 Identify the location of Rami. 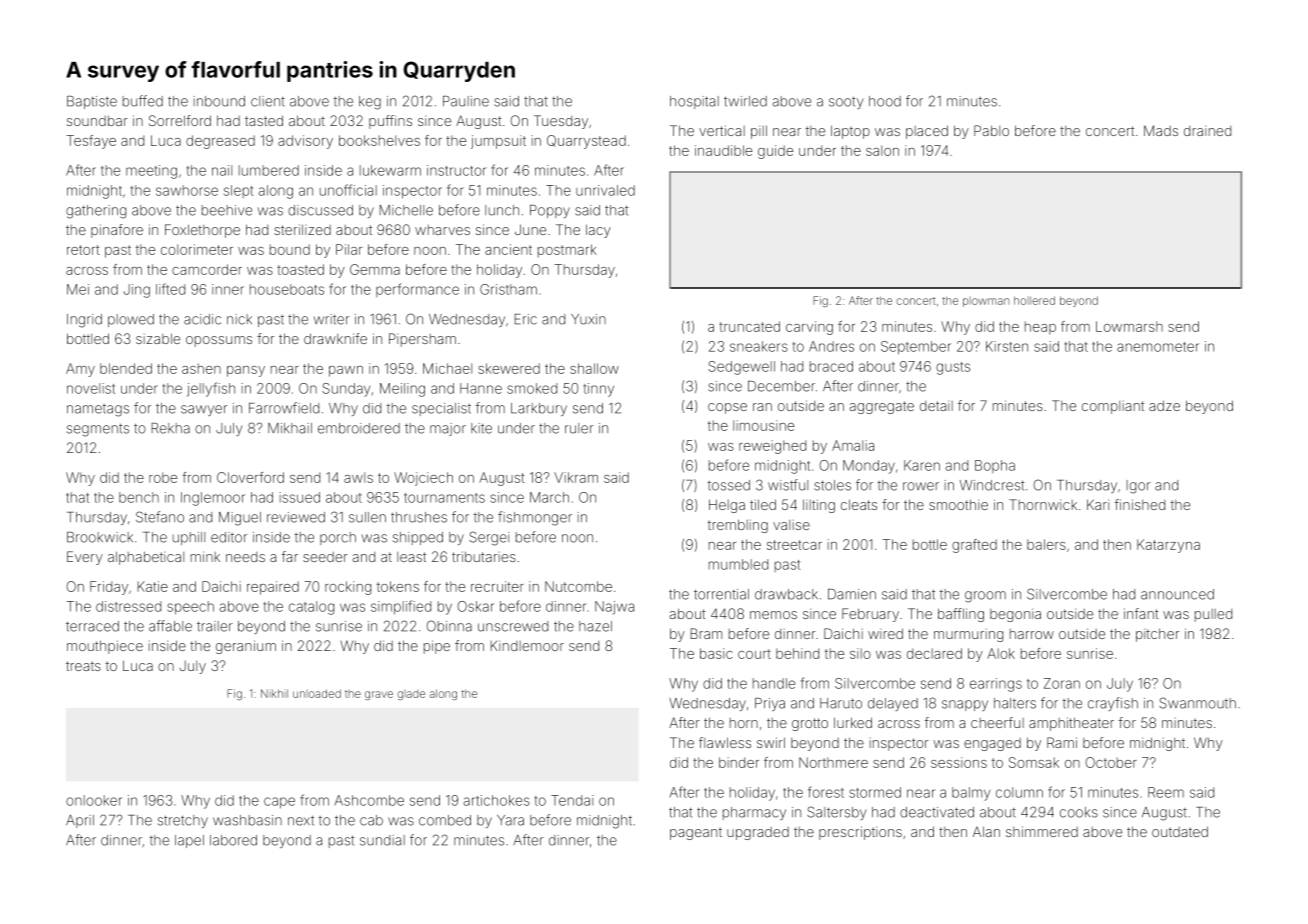
(1062, 742).
